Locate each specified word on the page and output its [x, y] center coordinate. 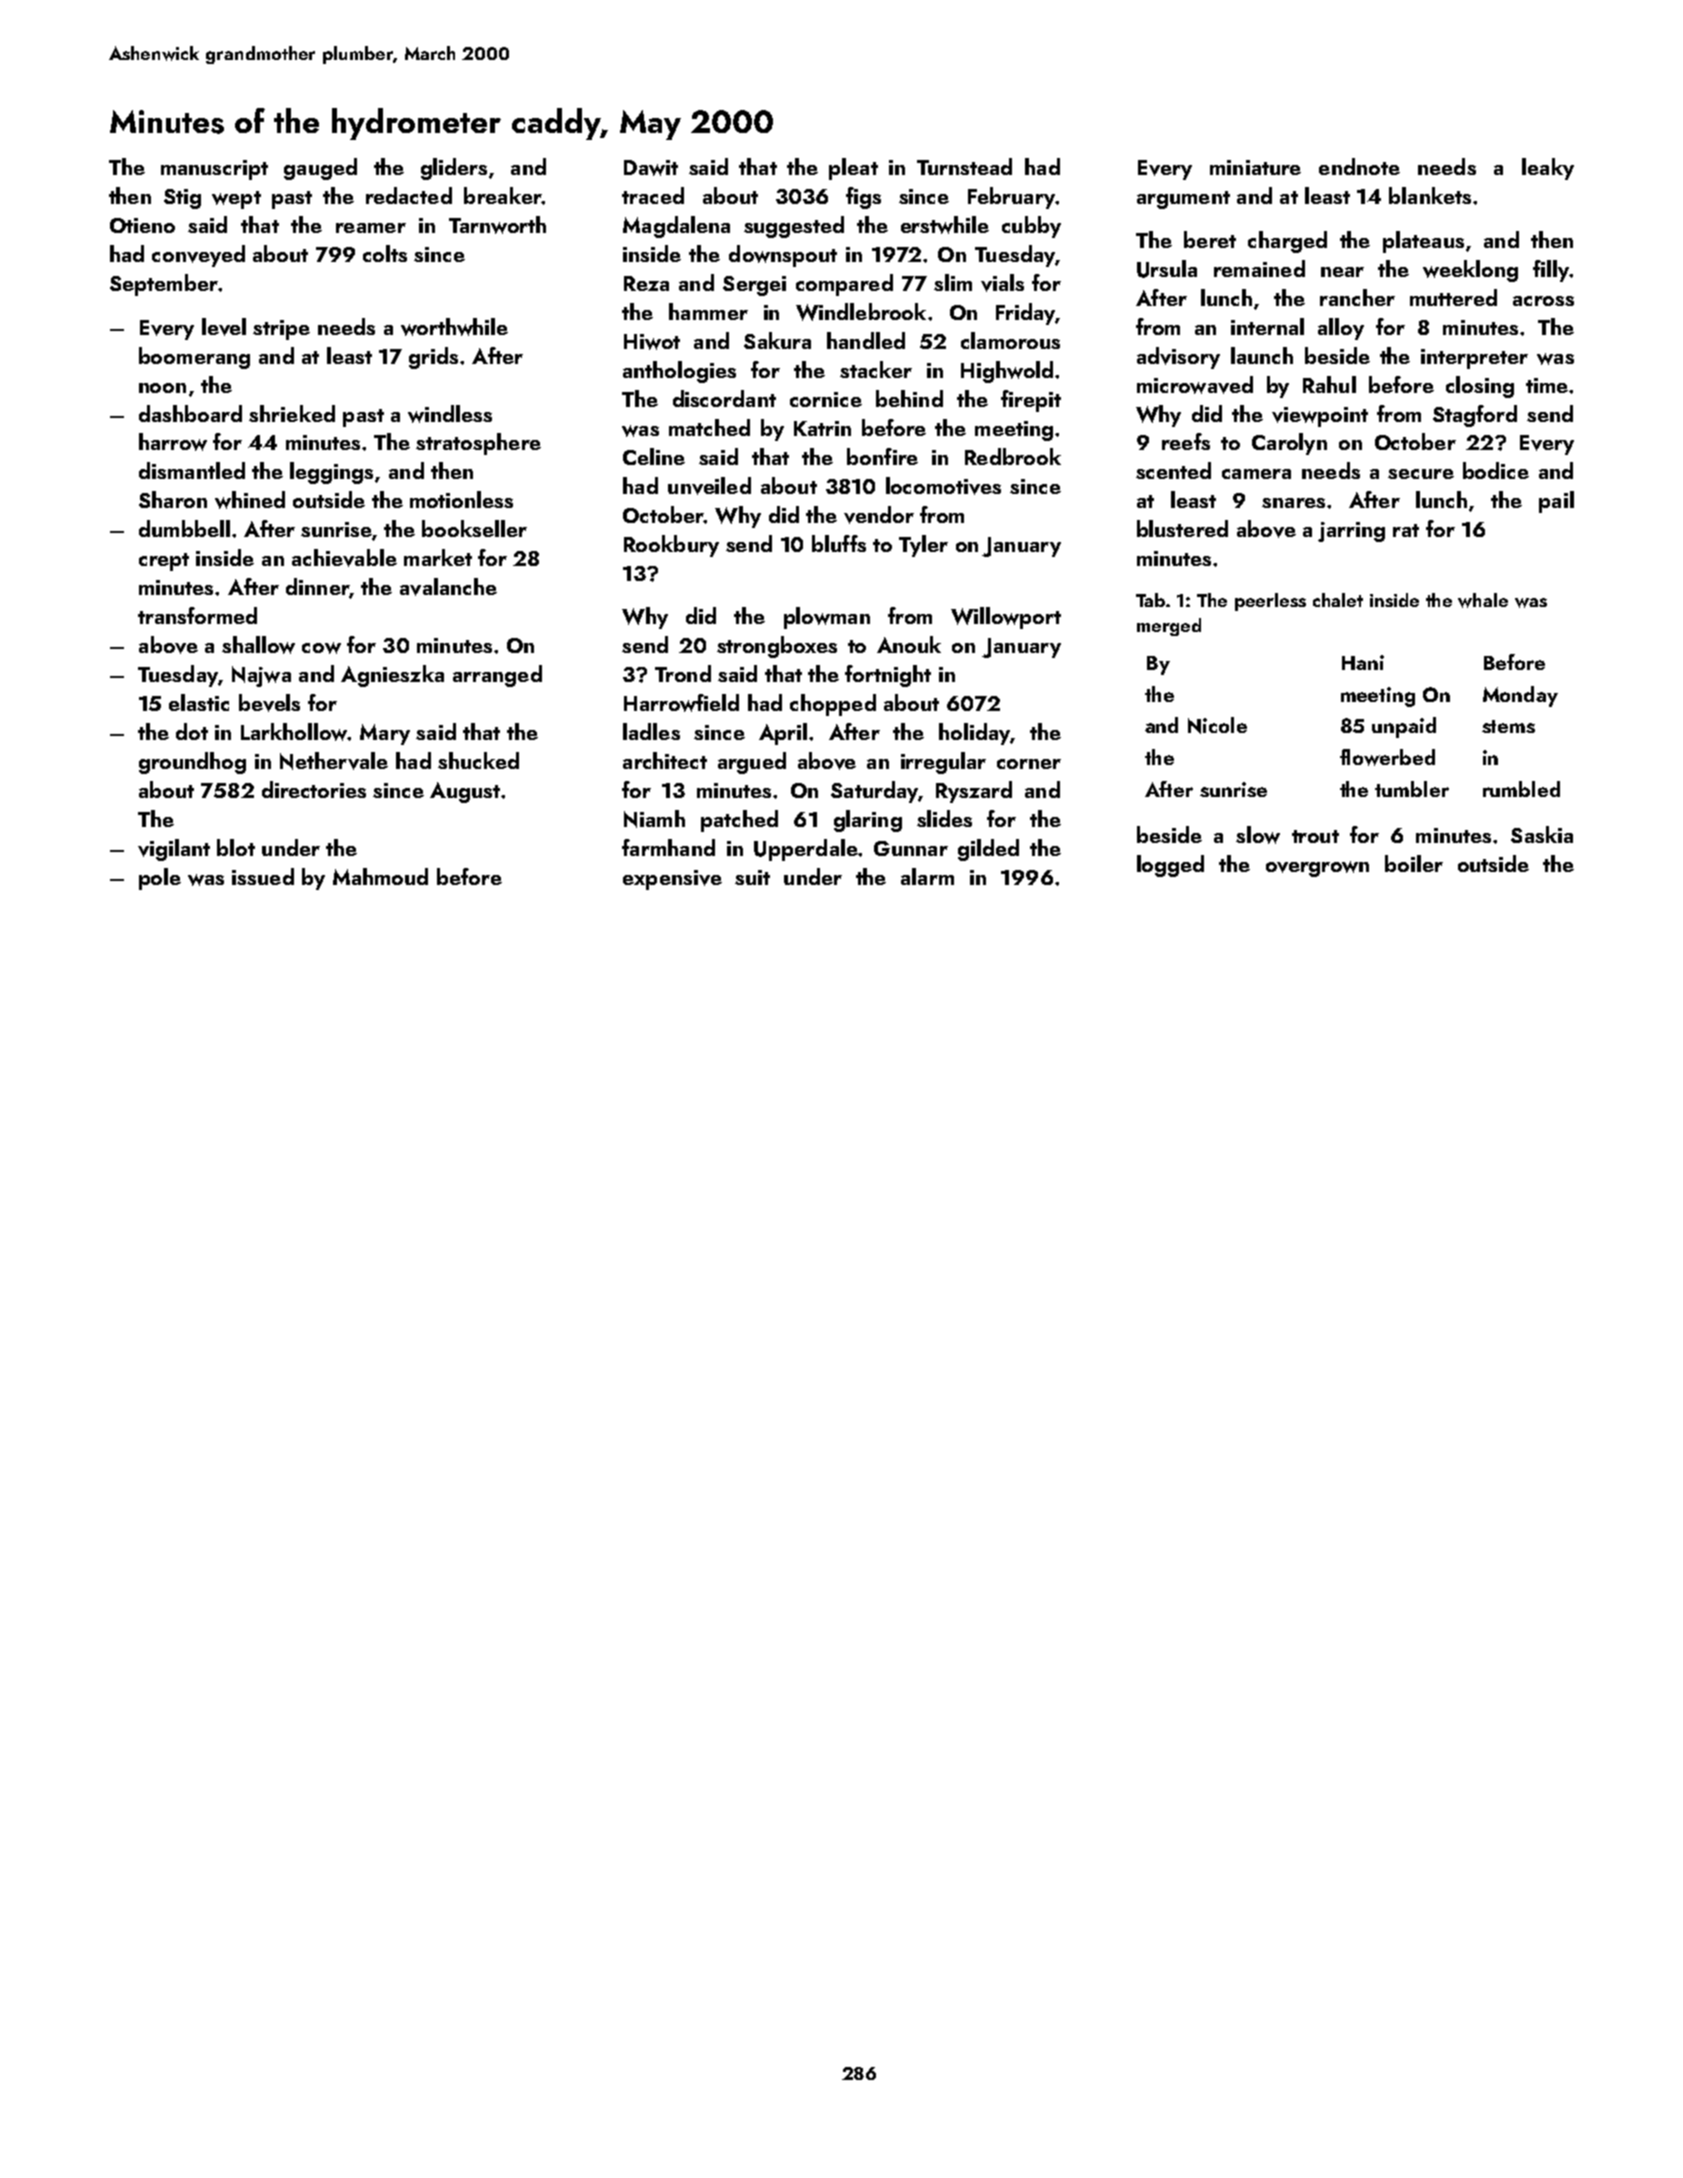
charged [1287, 242]
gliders [454, 169]
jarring [1351, 532]
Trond [683, 673]
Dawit [651, 168]
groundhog [192, 763]
